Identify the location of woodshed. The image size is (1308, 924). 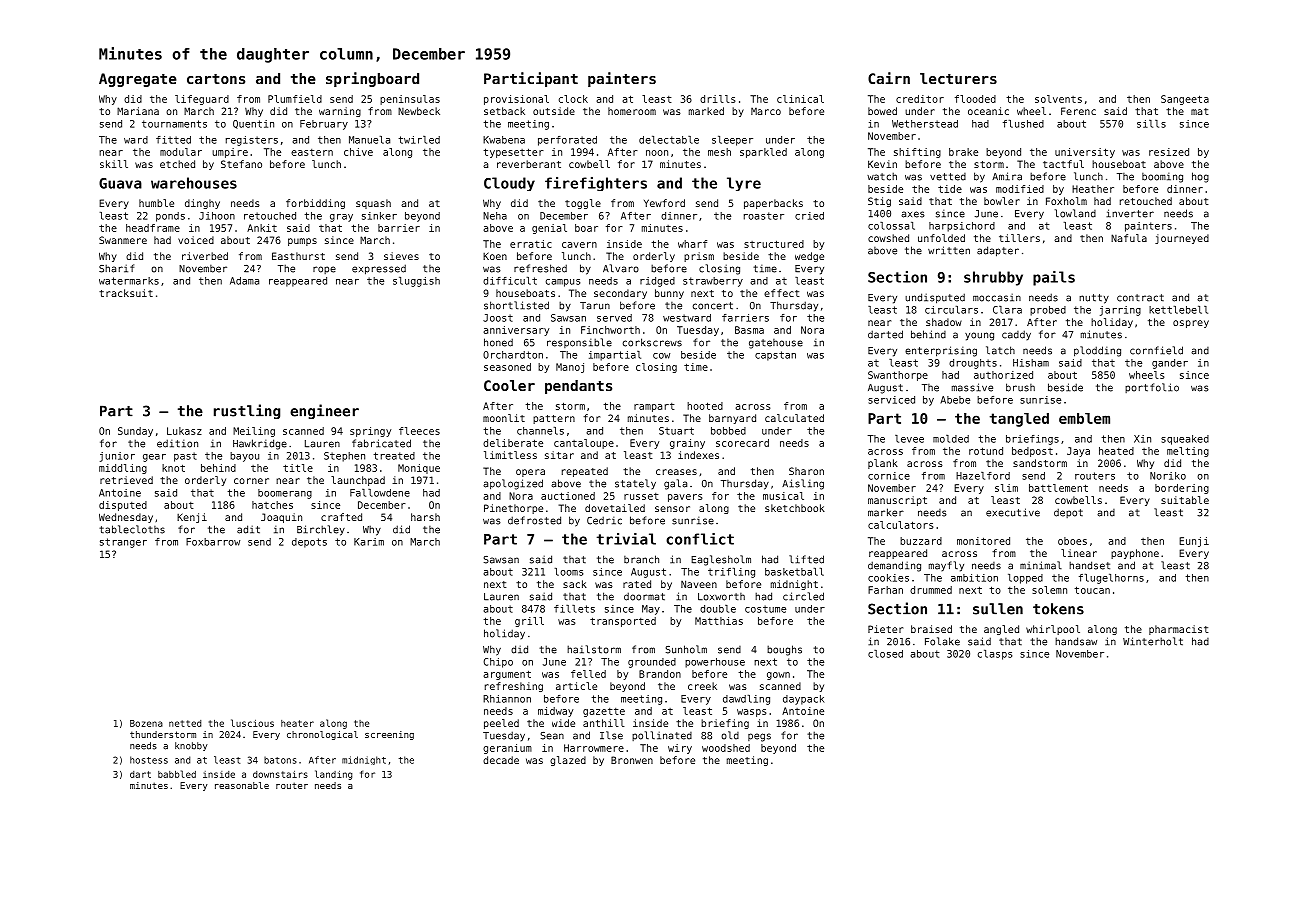
(726, 748).
